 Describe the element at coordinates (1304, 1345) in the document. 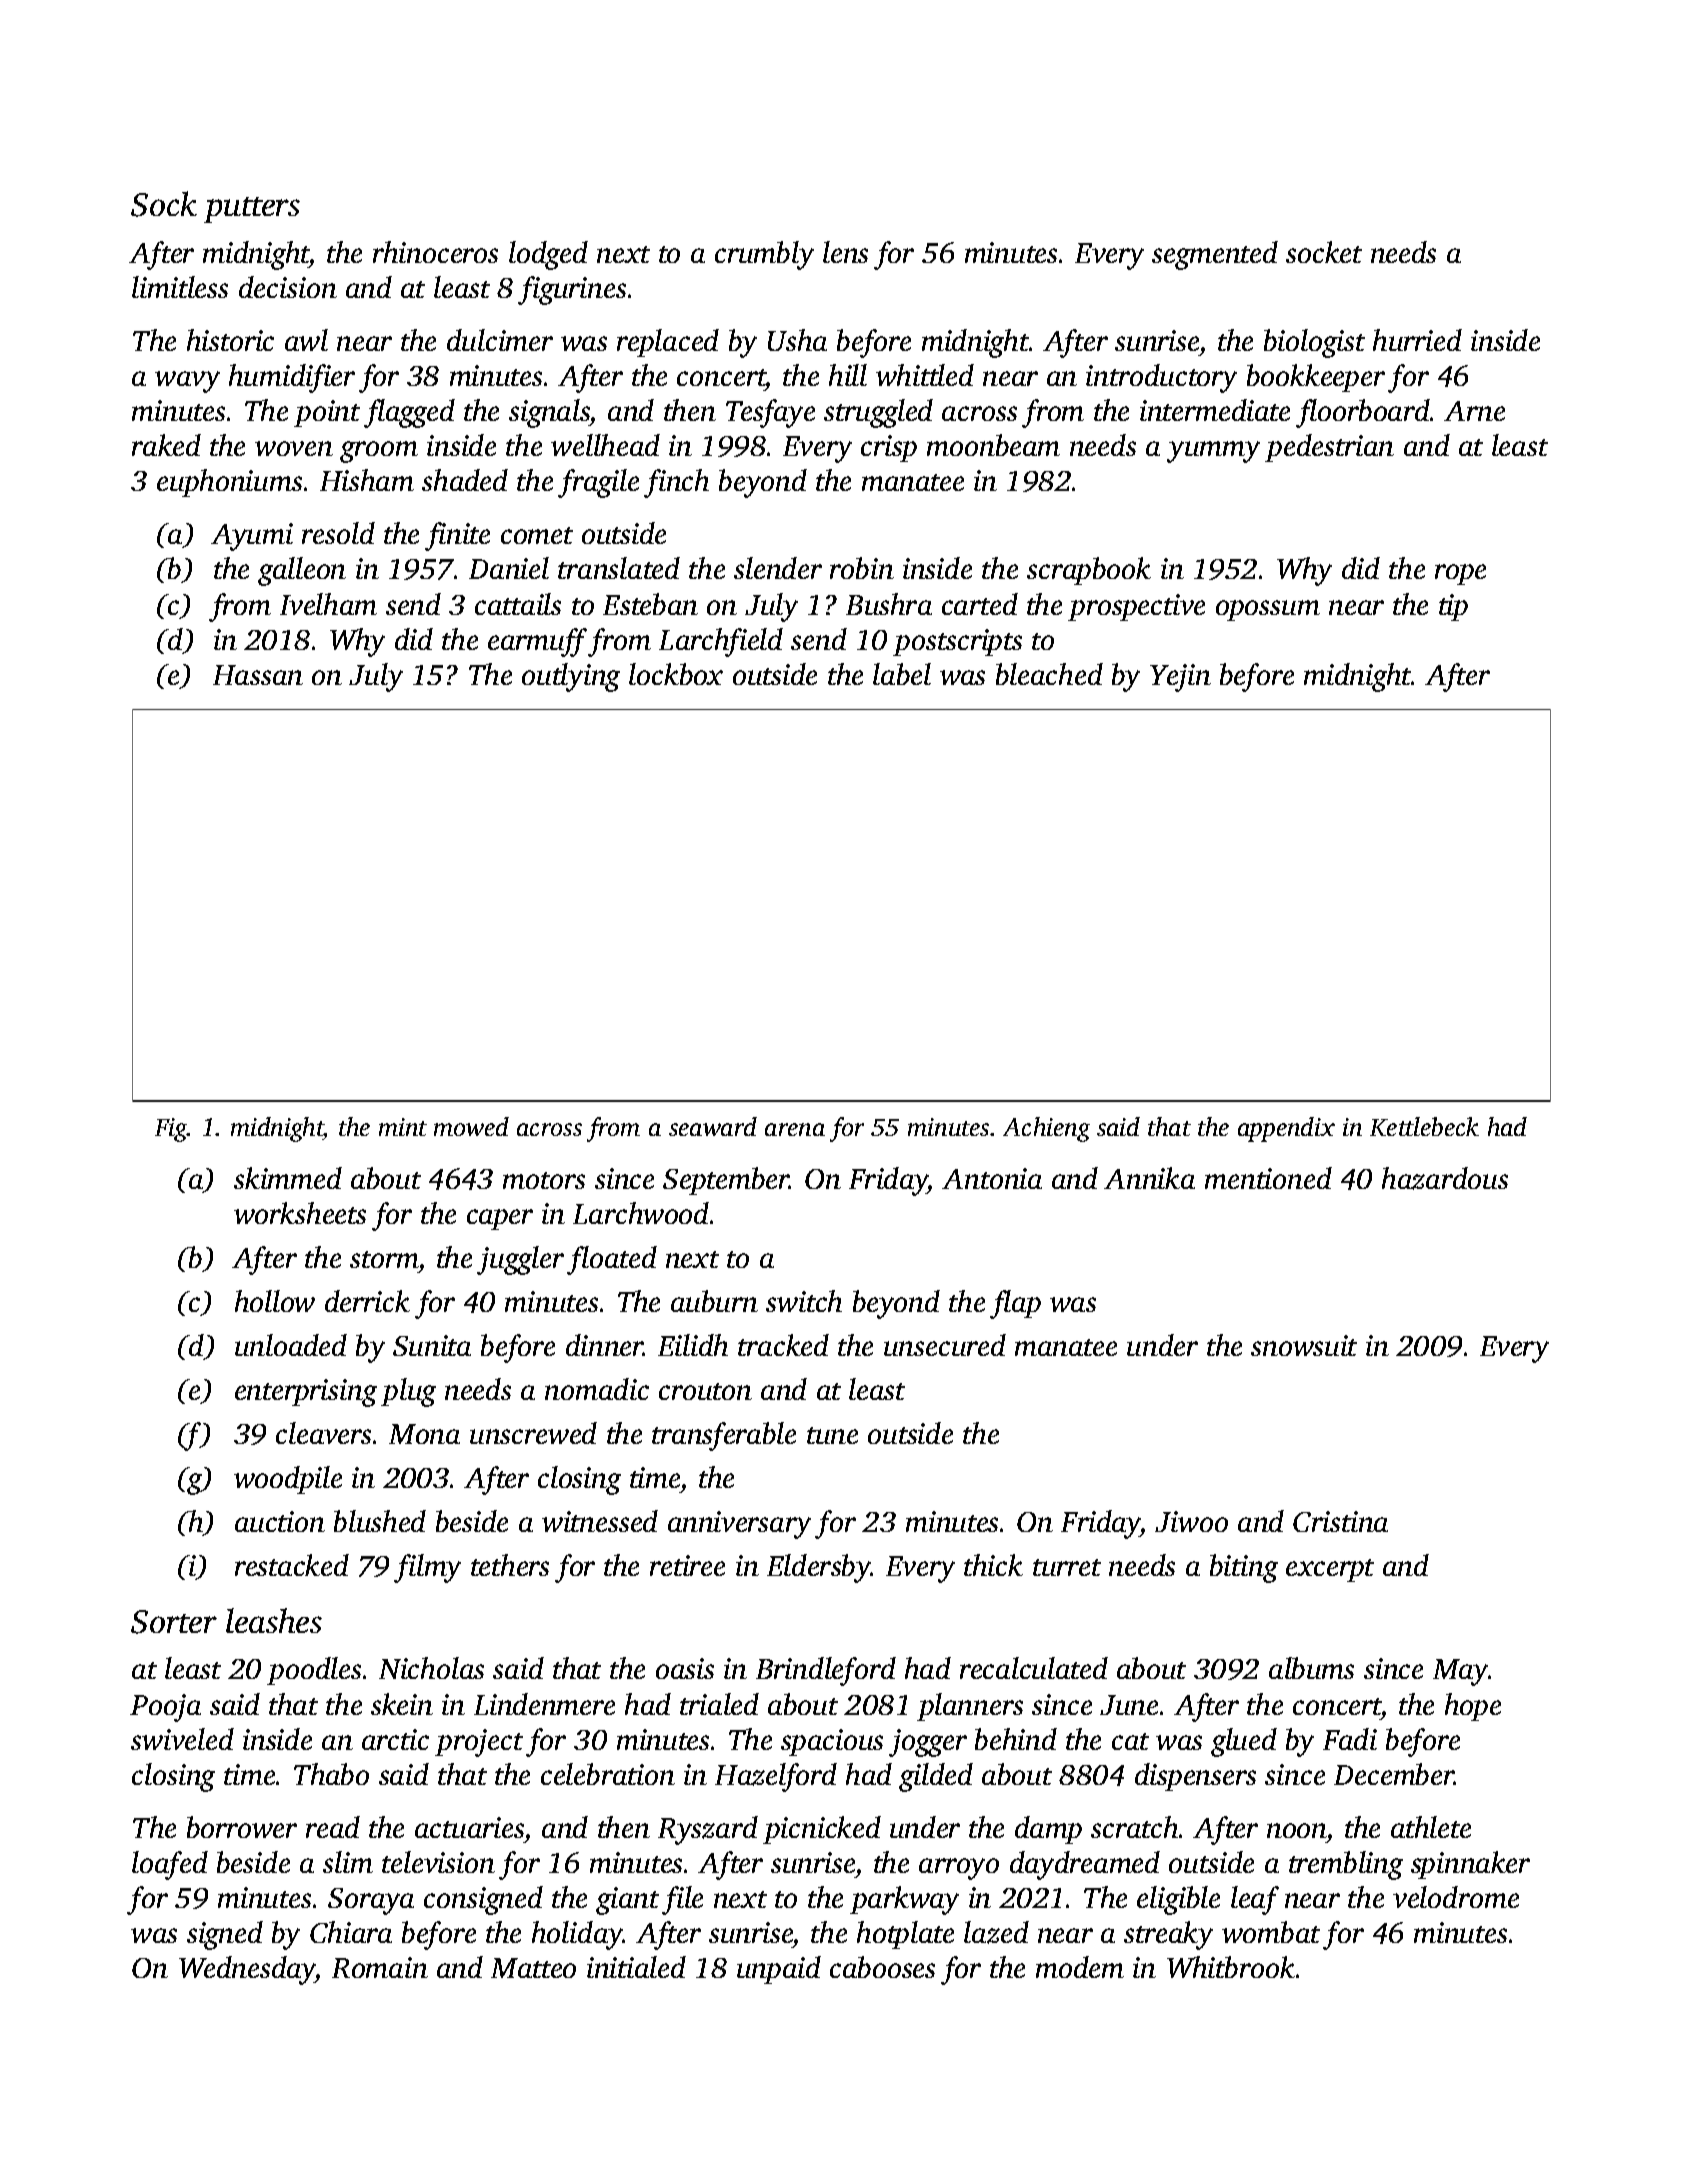

I see `snowsuit` at that location.
